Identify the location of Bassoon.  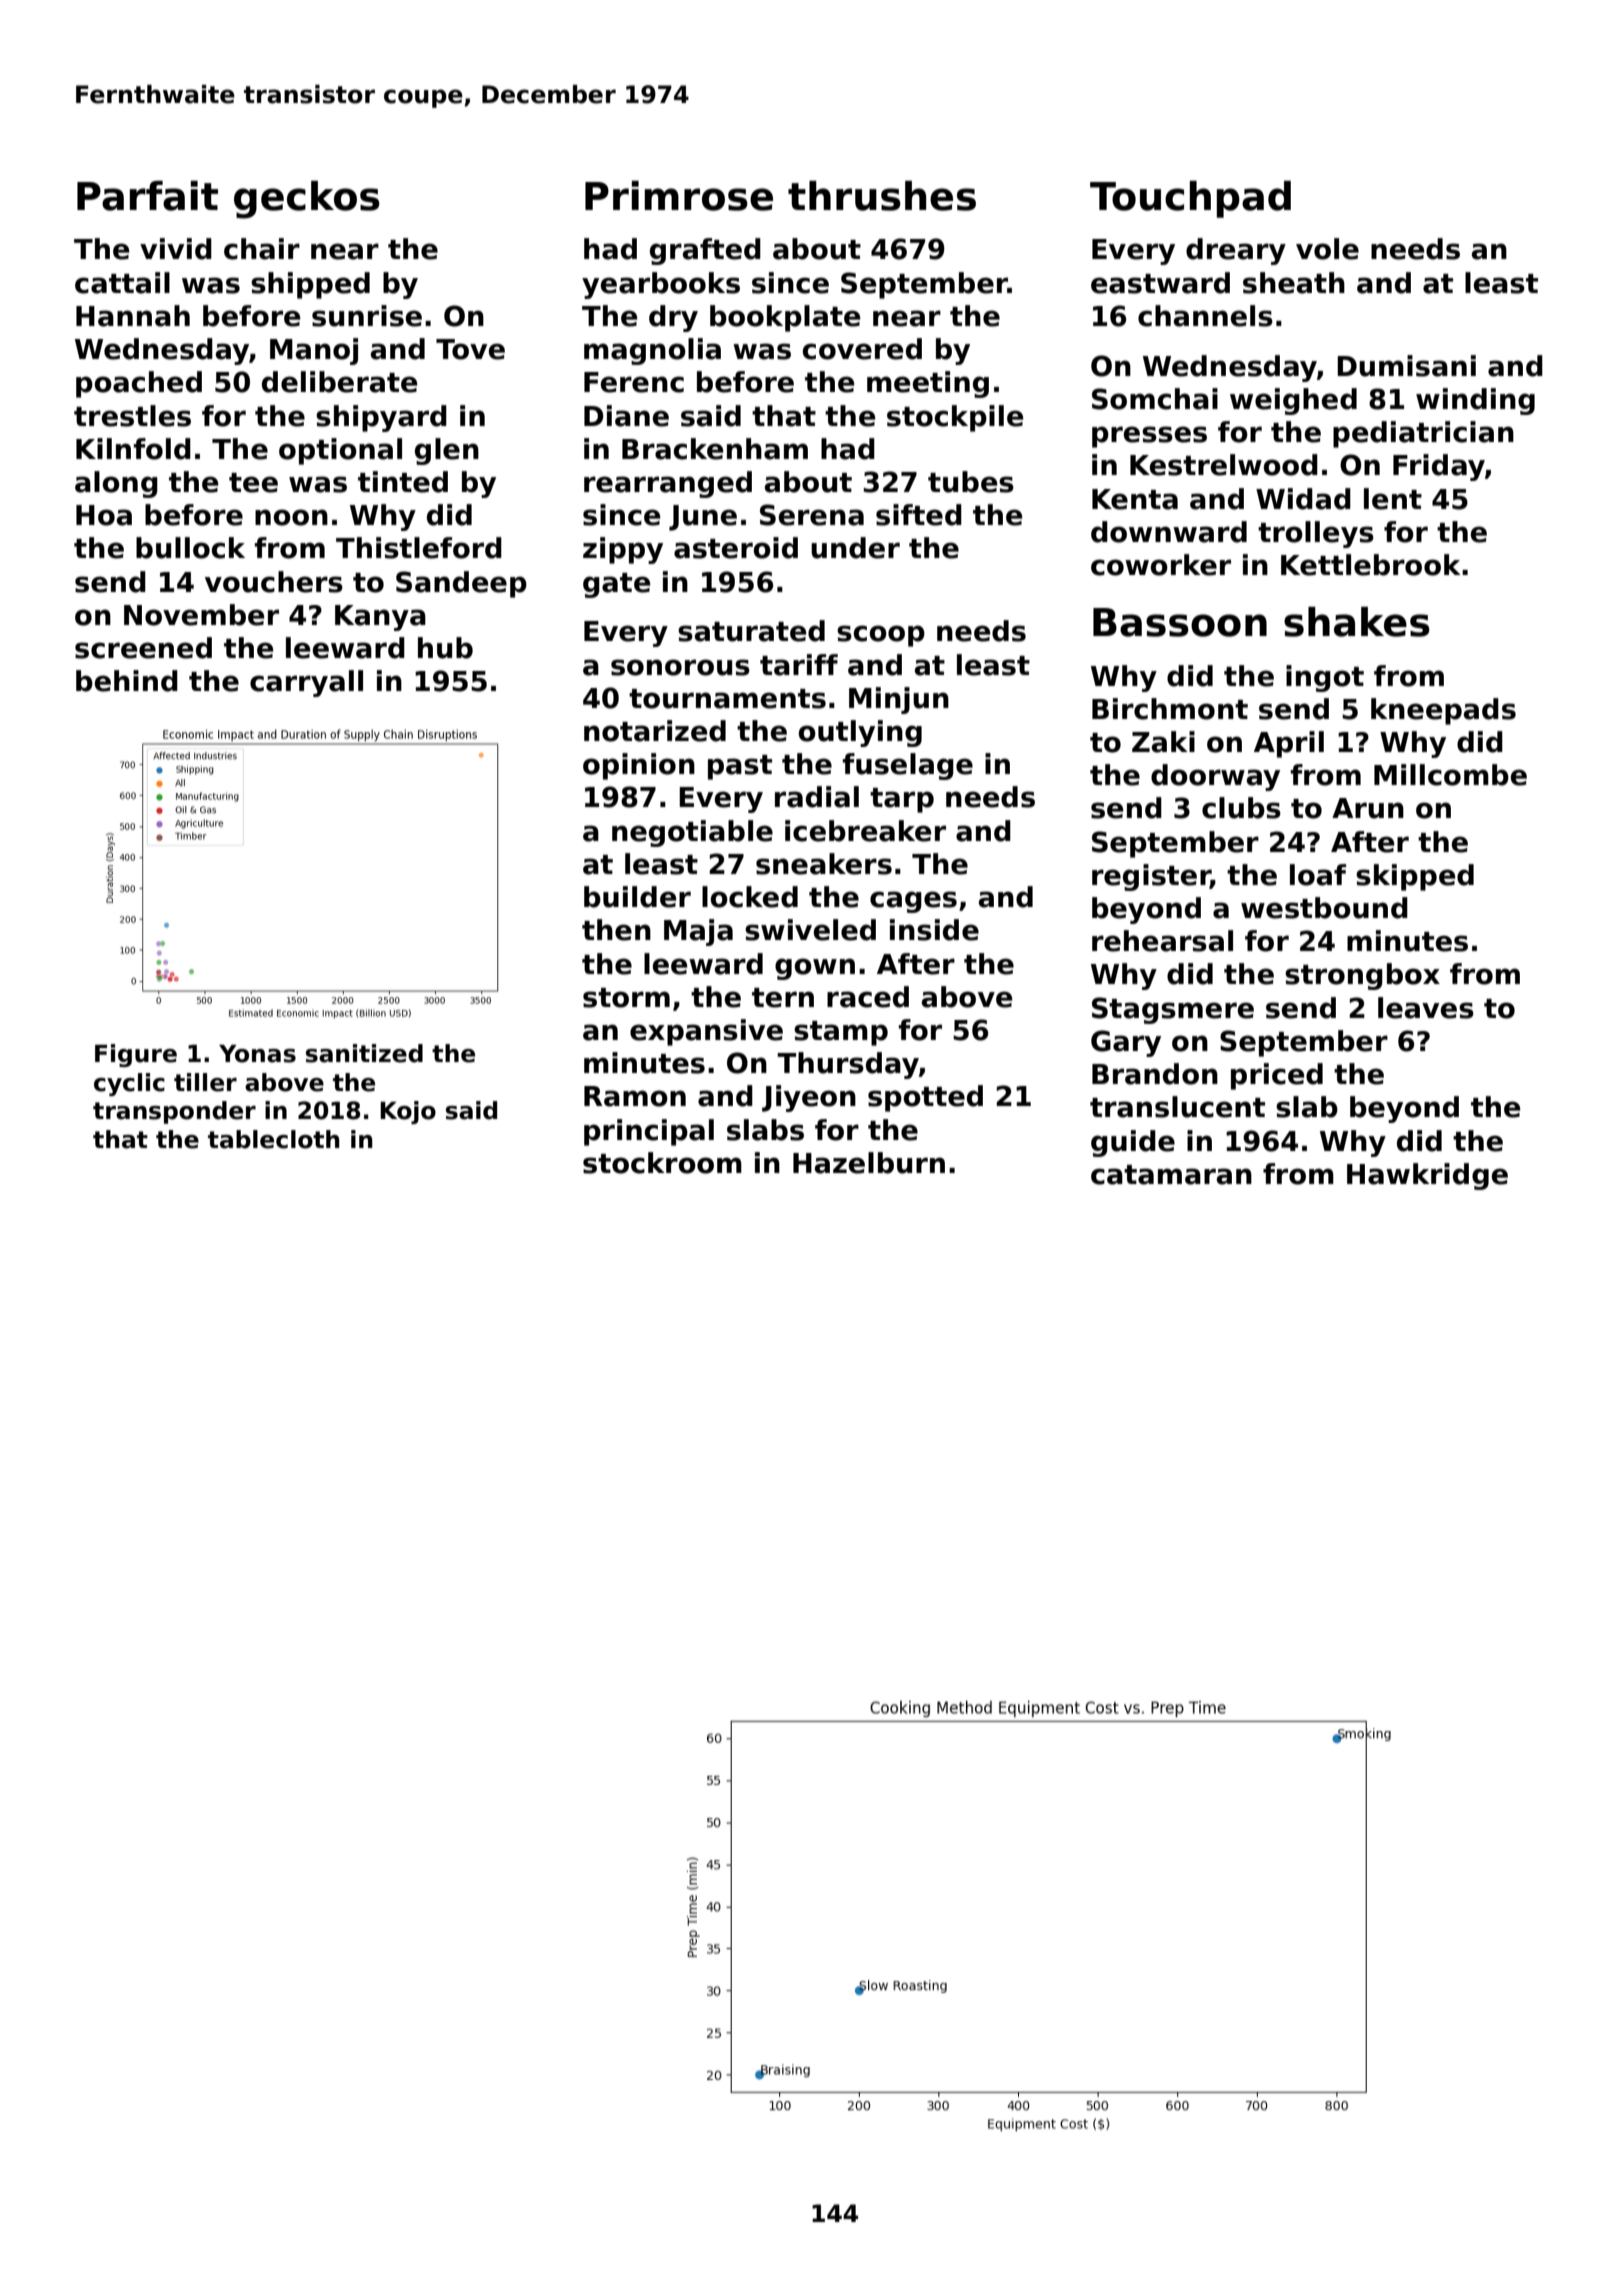
(1180, 622).
